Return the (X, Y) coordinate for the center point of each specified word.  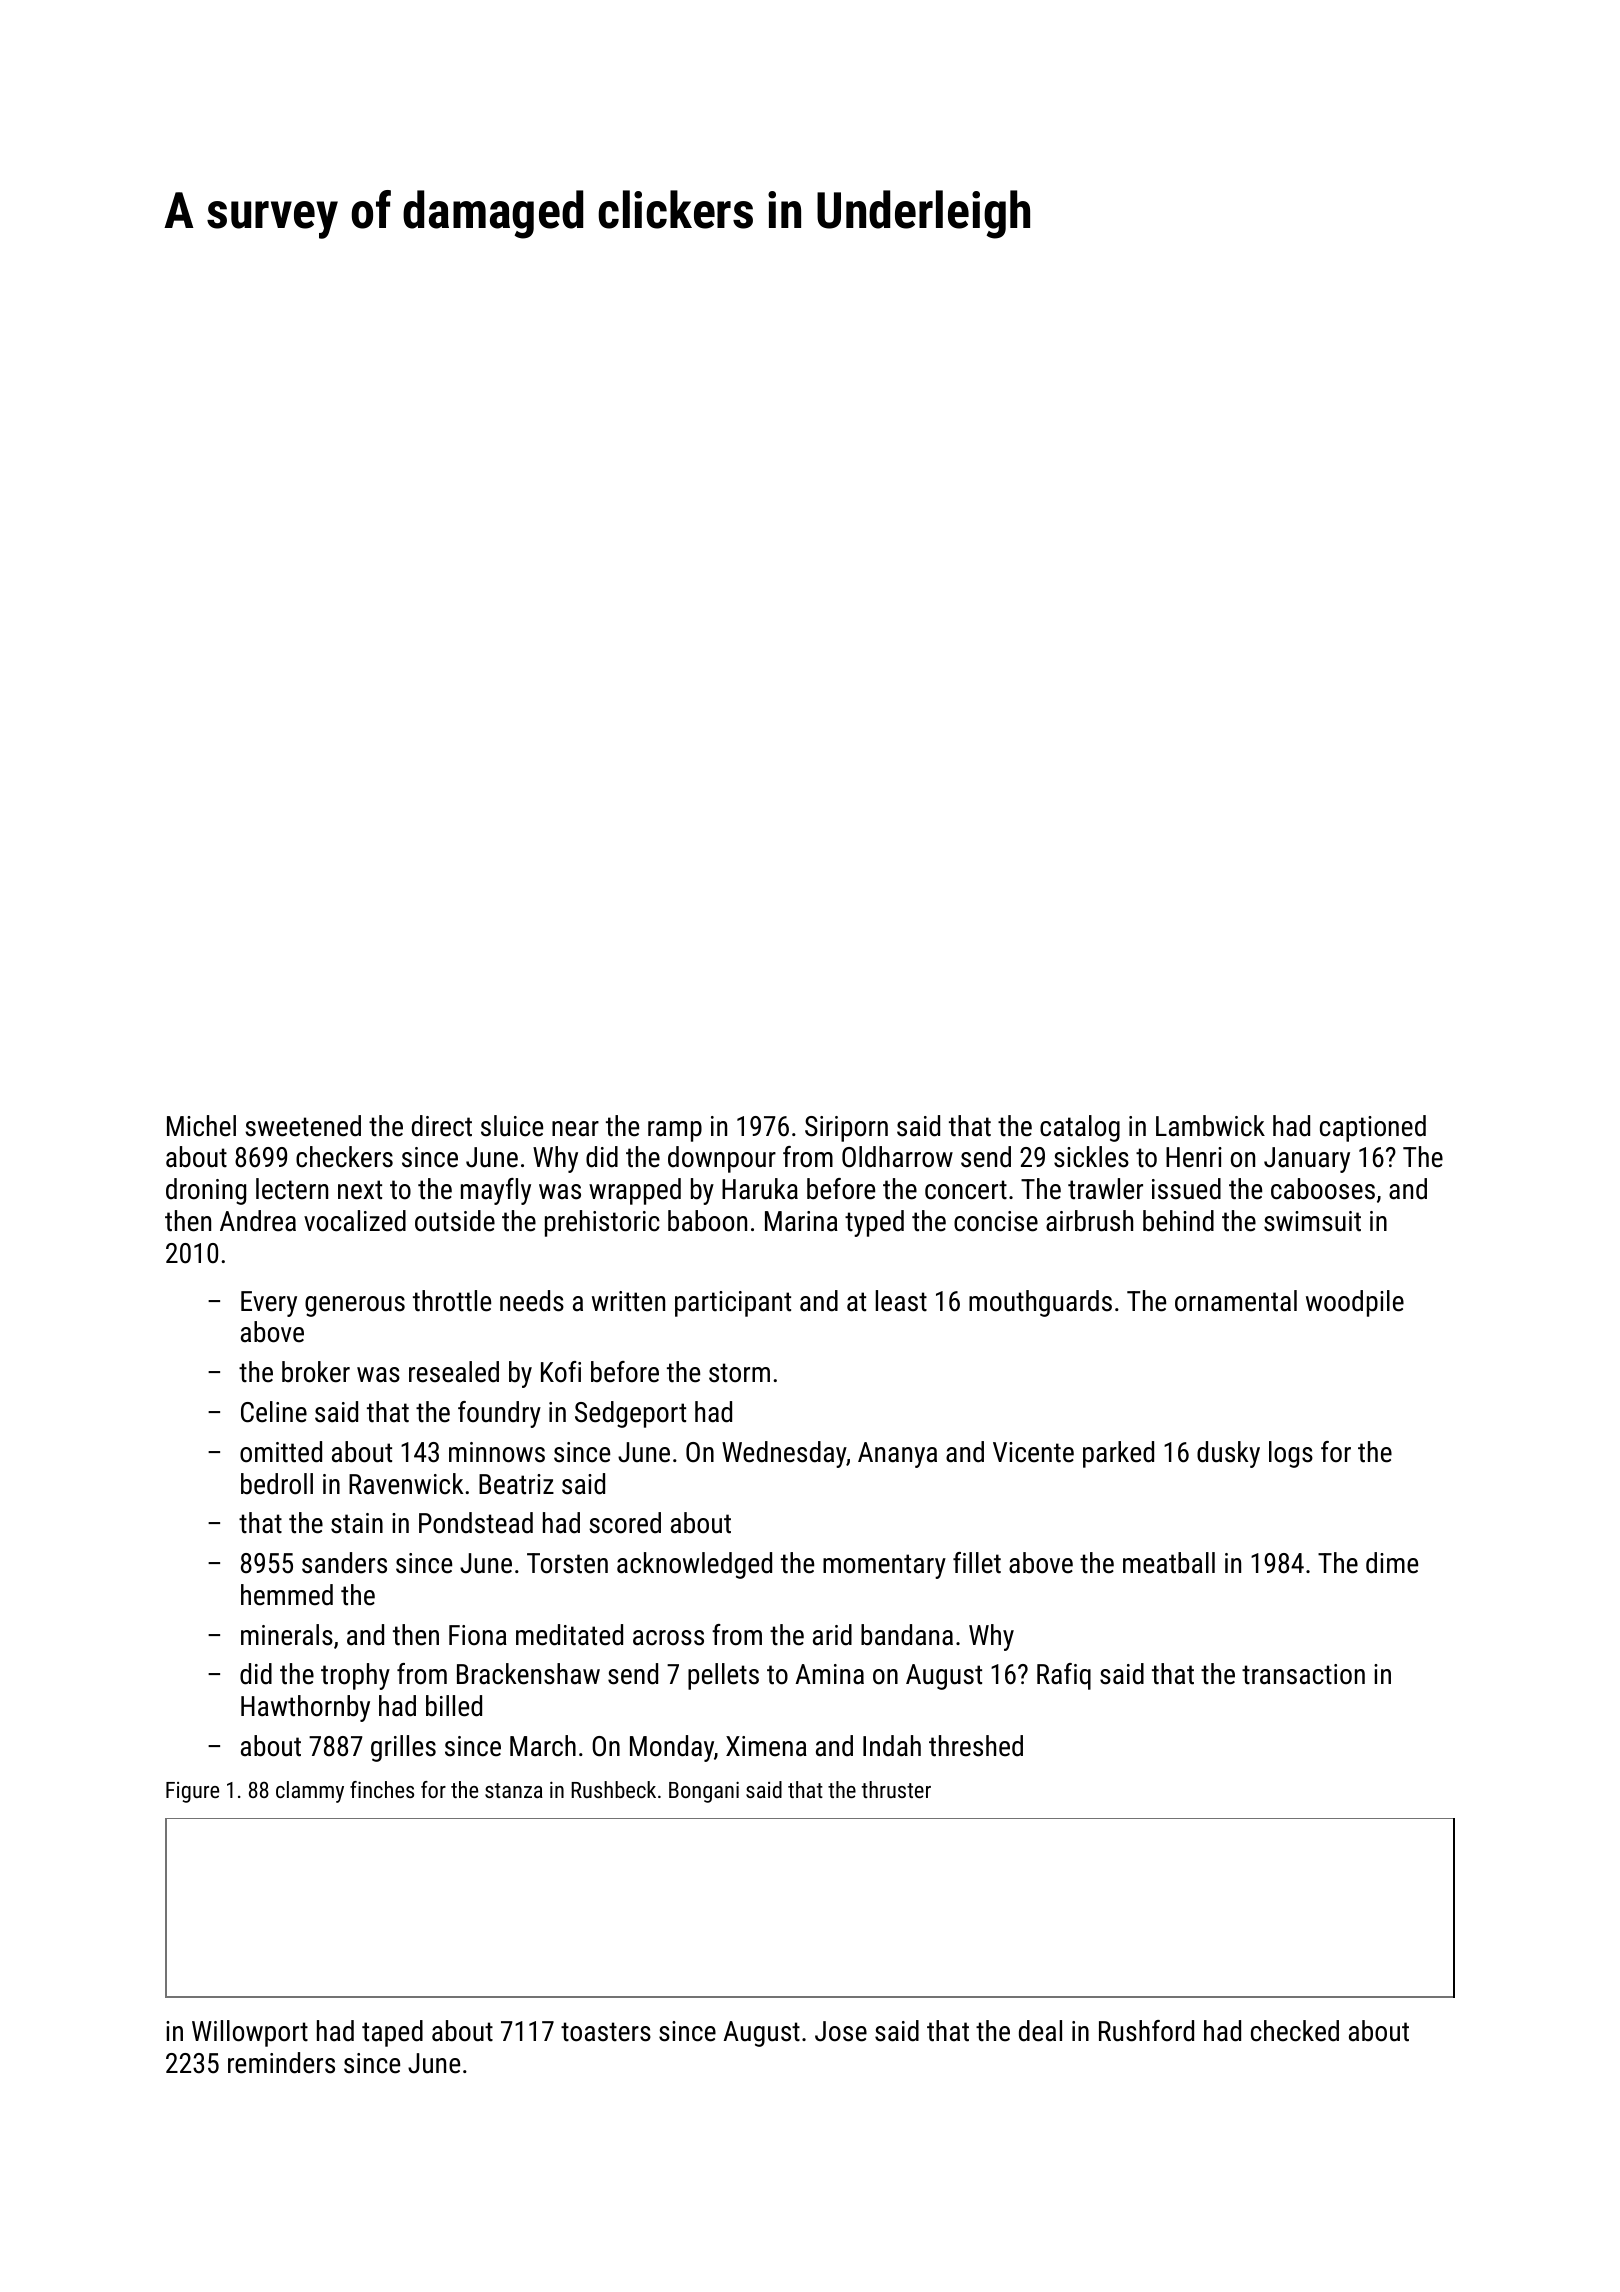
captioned (1373, 1128)
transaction (1303, 1674)
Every (269, 1304)
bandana (907, 1635)
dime (1392, 1563)
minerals (287, 1635)
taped (392, 2033)
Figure (192, 1792)
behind (1178, 1221)
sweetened (303, 1126)
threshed (976, 1746)
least (901, 1301)
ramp (675, 1131)
